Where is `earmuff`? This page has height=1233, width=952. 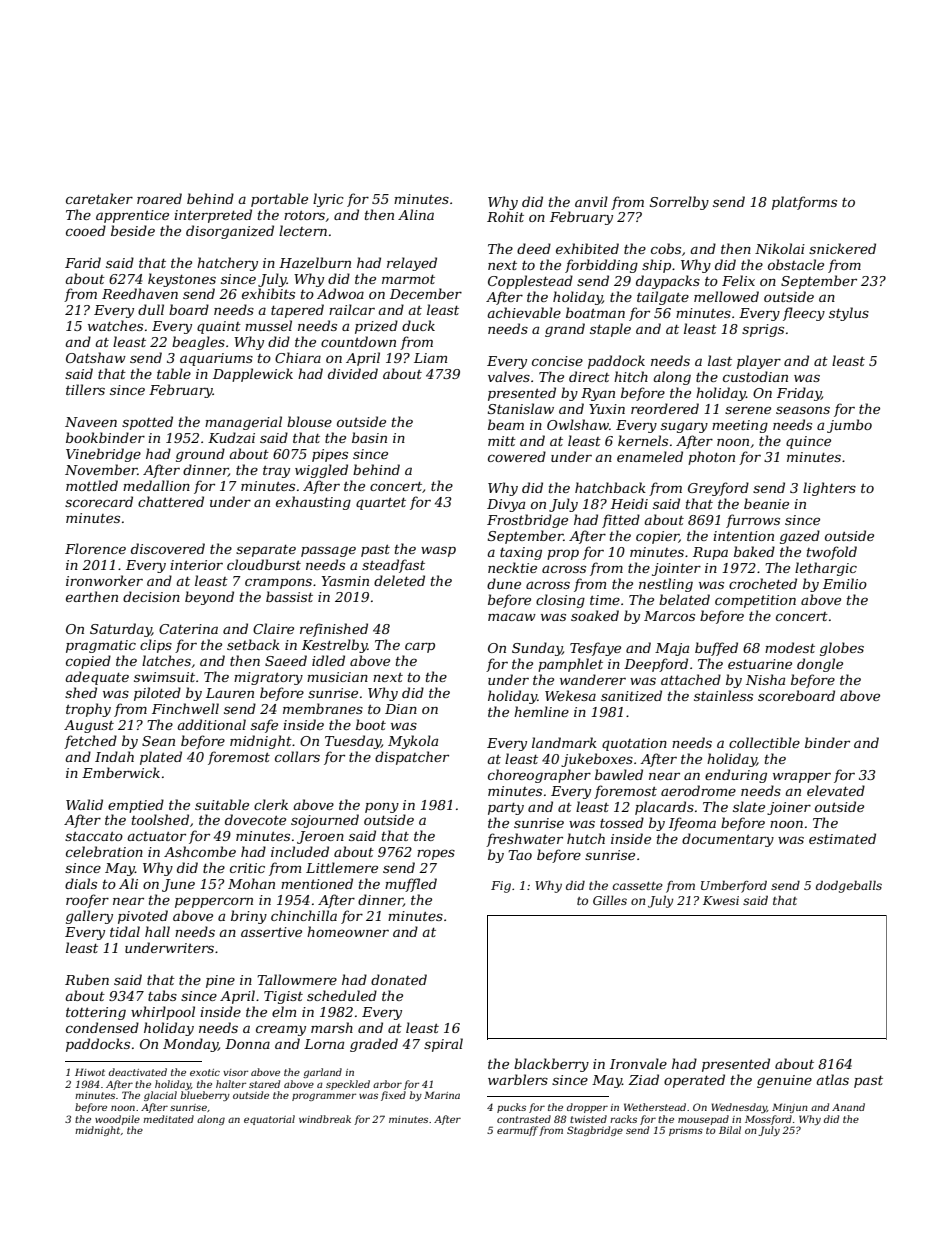 earmuff is located at coordinates (517, 1131).
